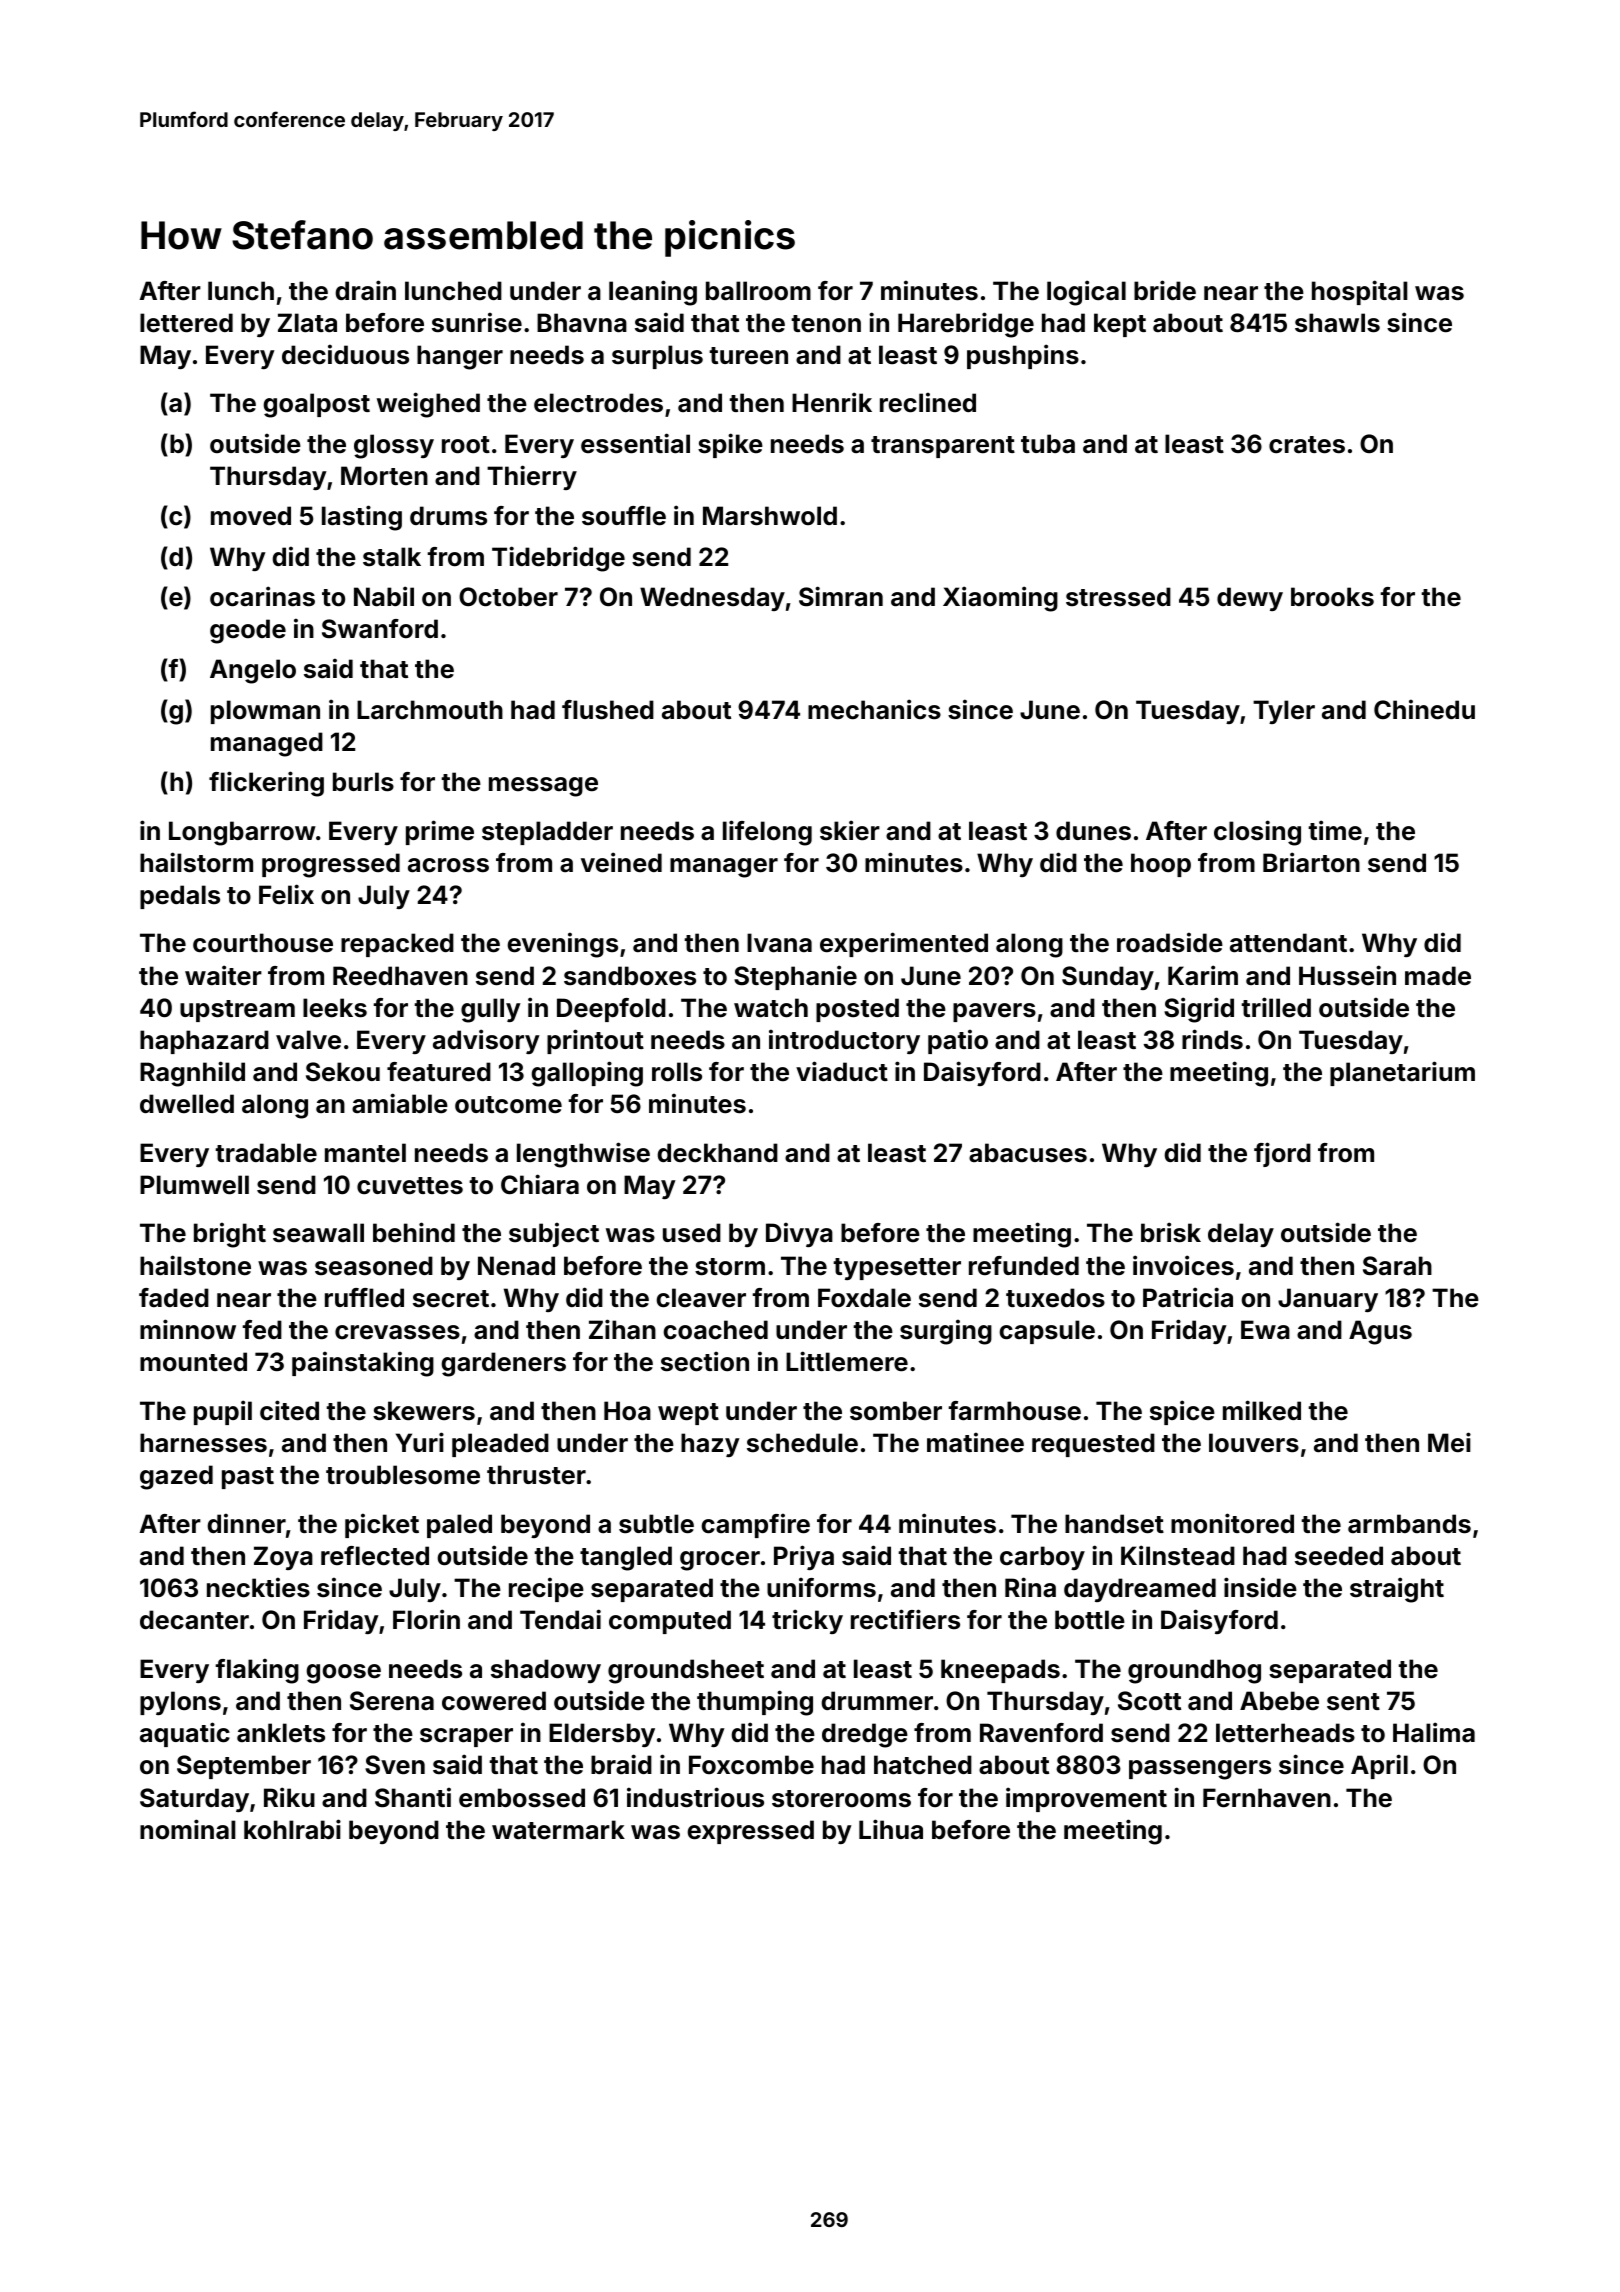 Image resolution: width=1620 pixels, height=2292 pixels. What do you see at coordinates (204, 1042) in the page?
I see `haphazard` at bounding box center [204, 1042].
